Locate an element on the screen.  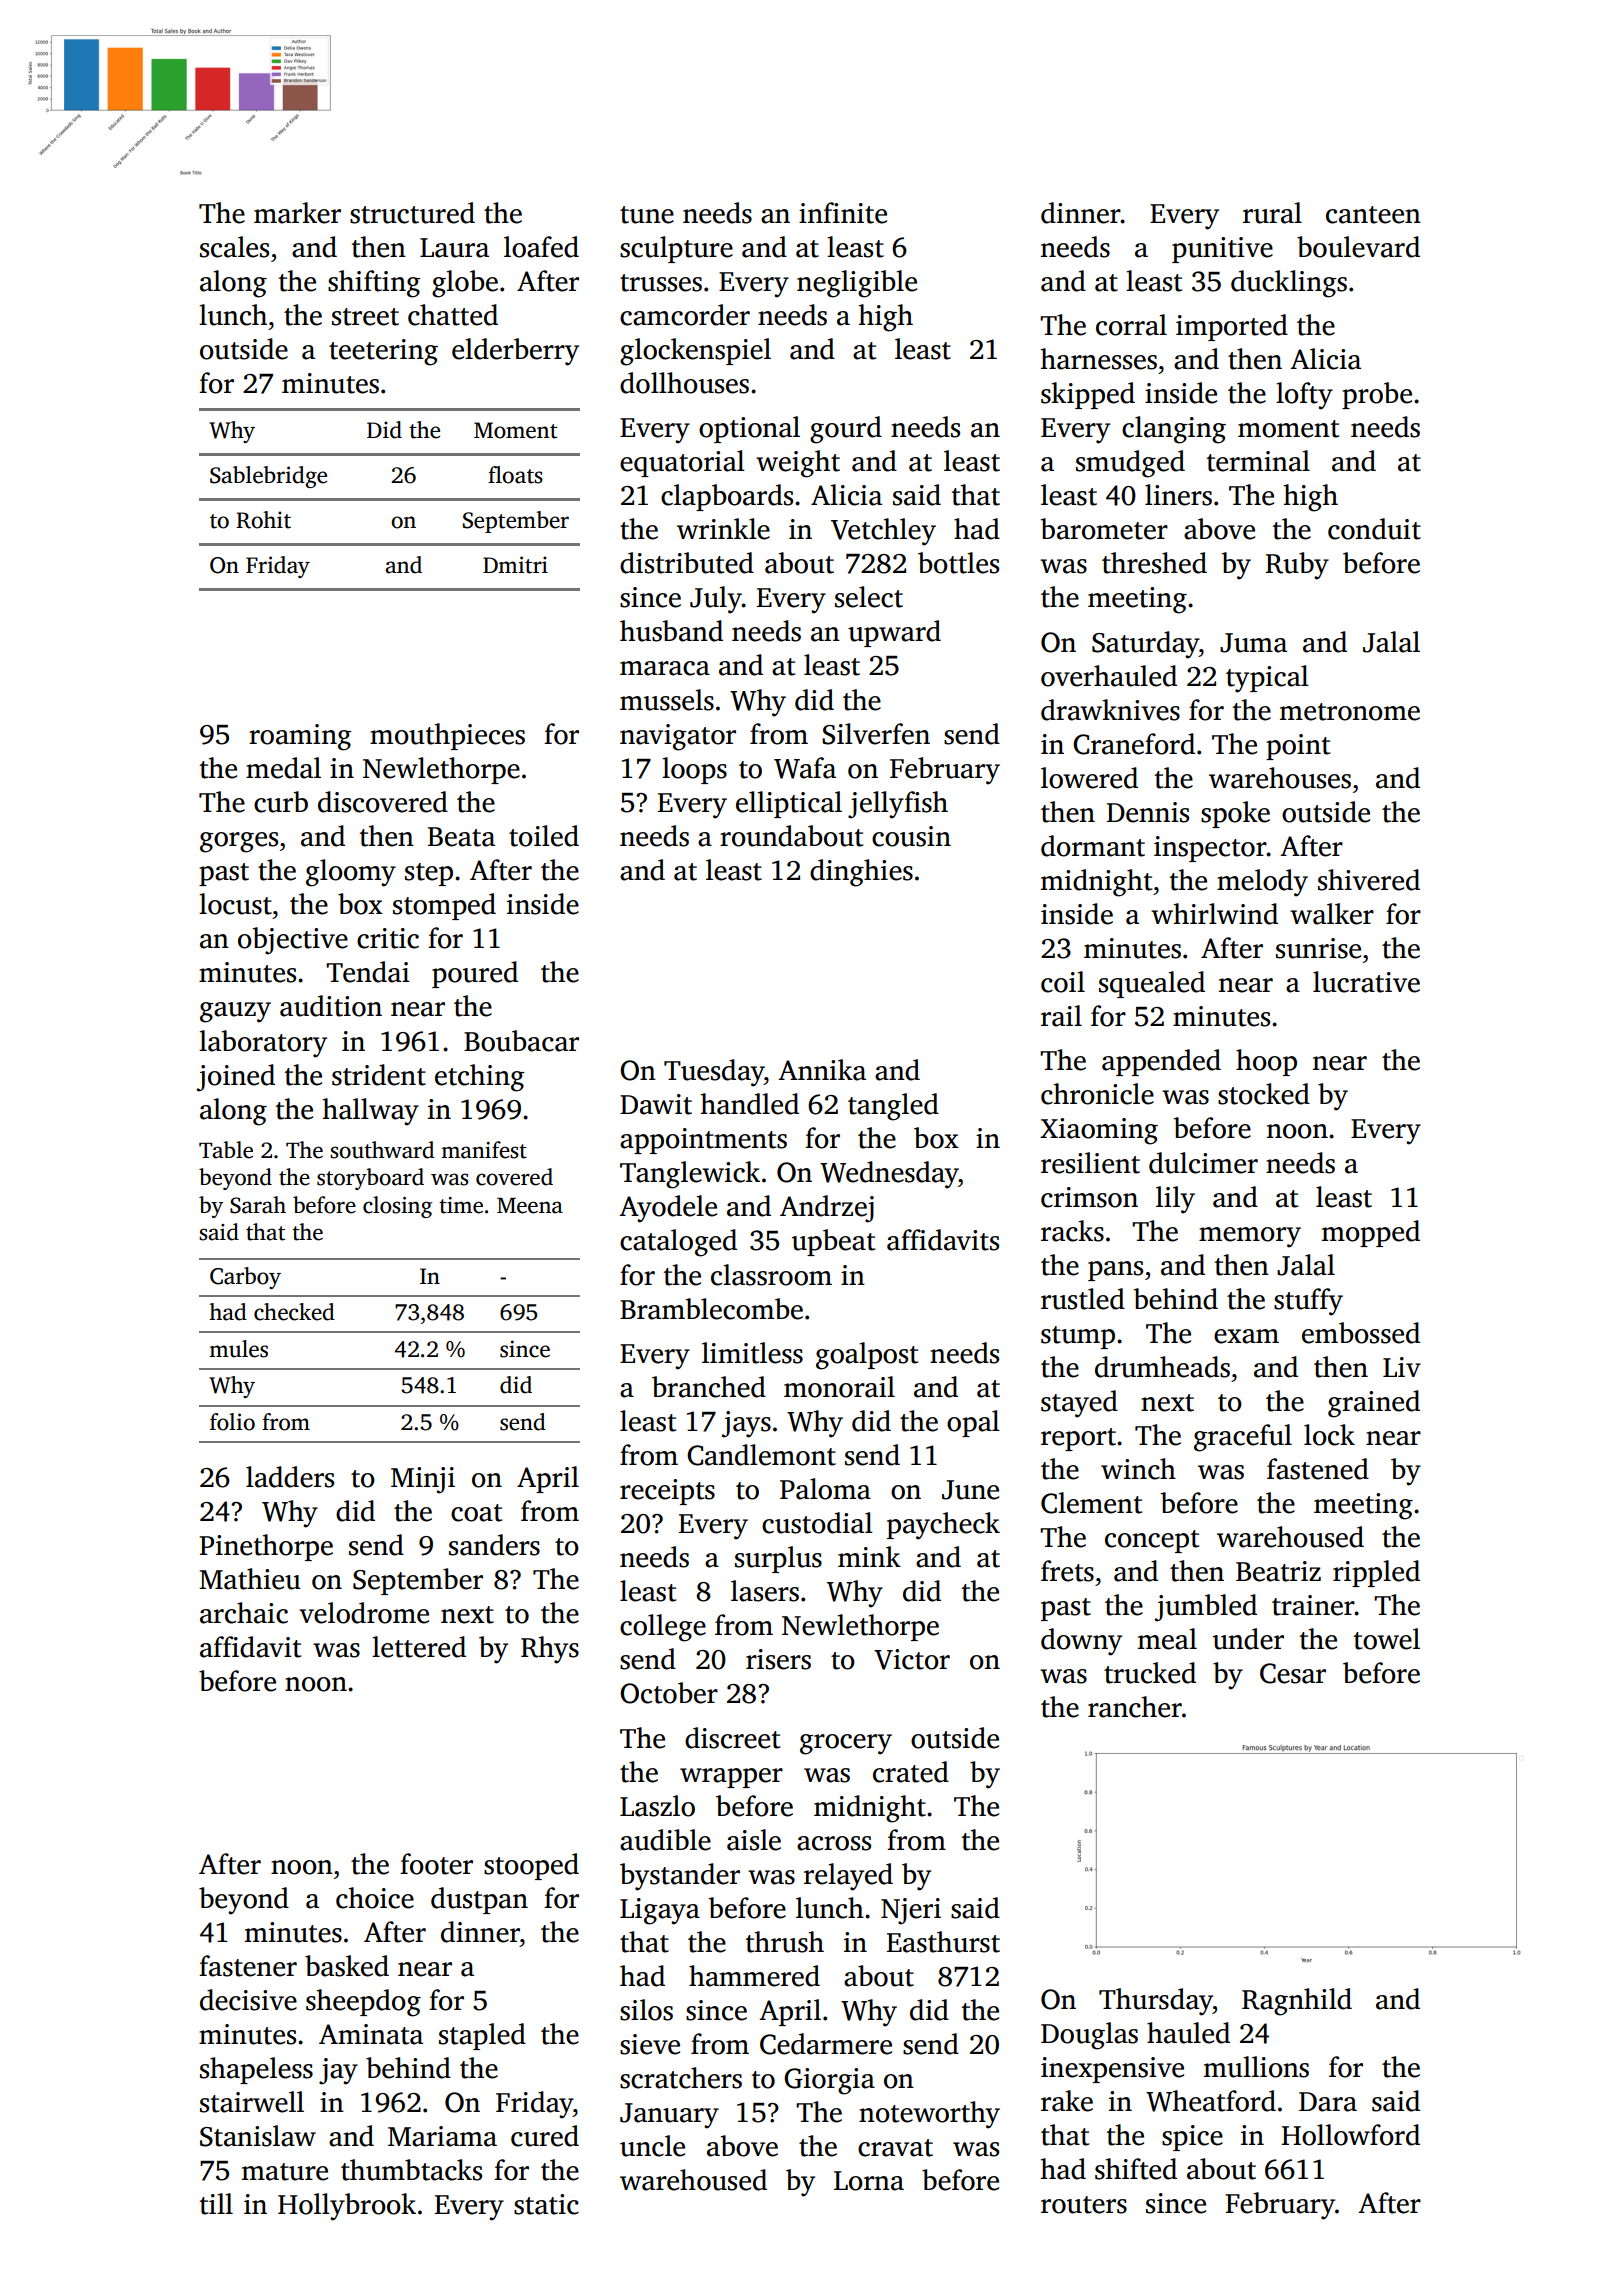
street is located at coordinates (365, 317).
